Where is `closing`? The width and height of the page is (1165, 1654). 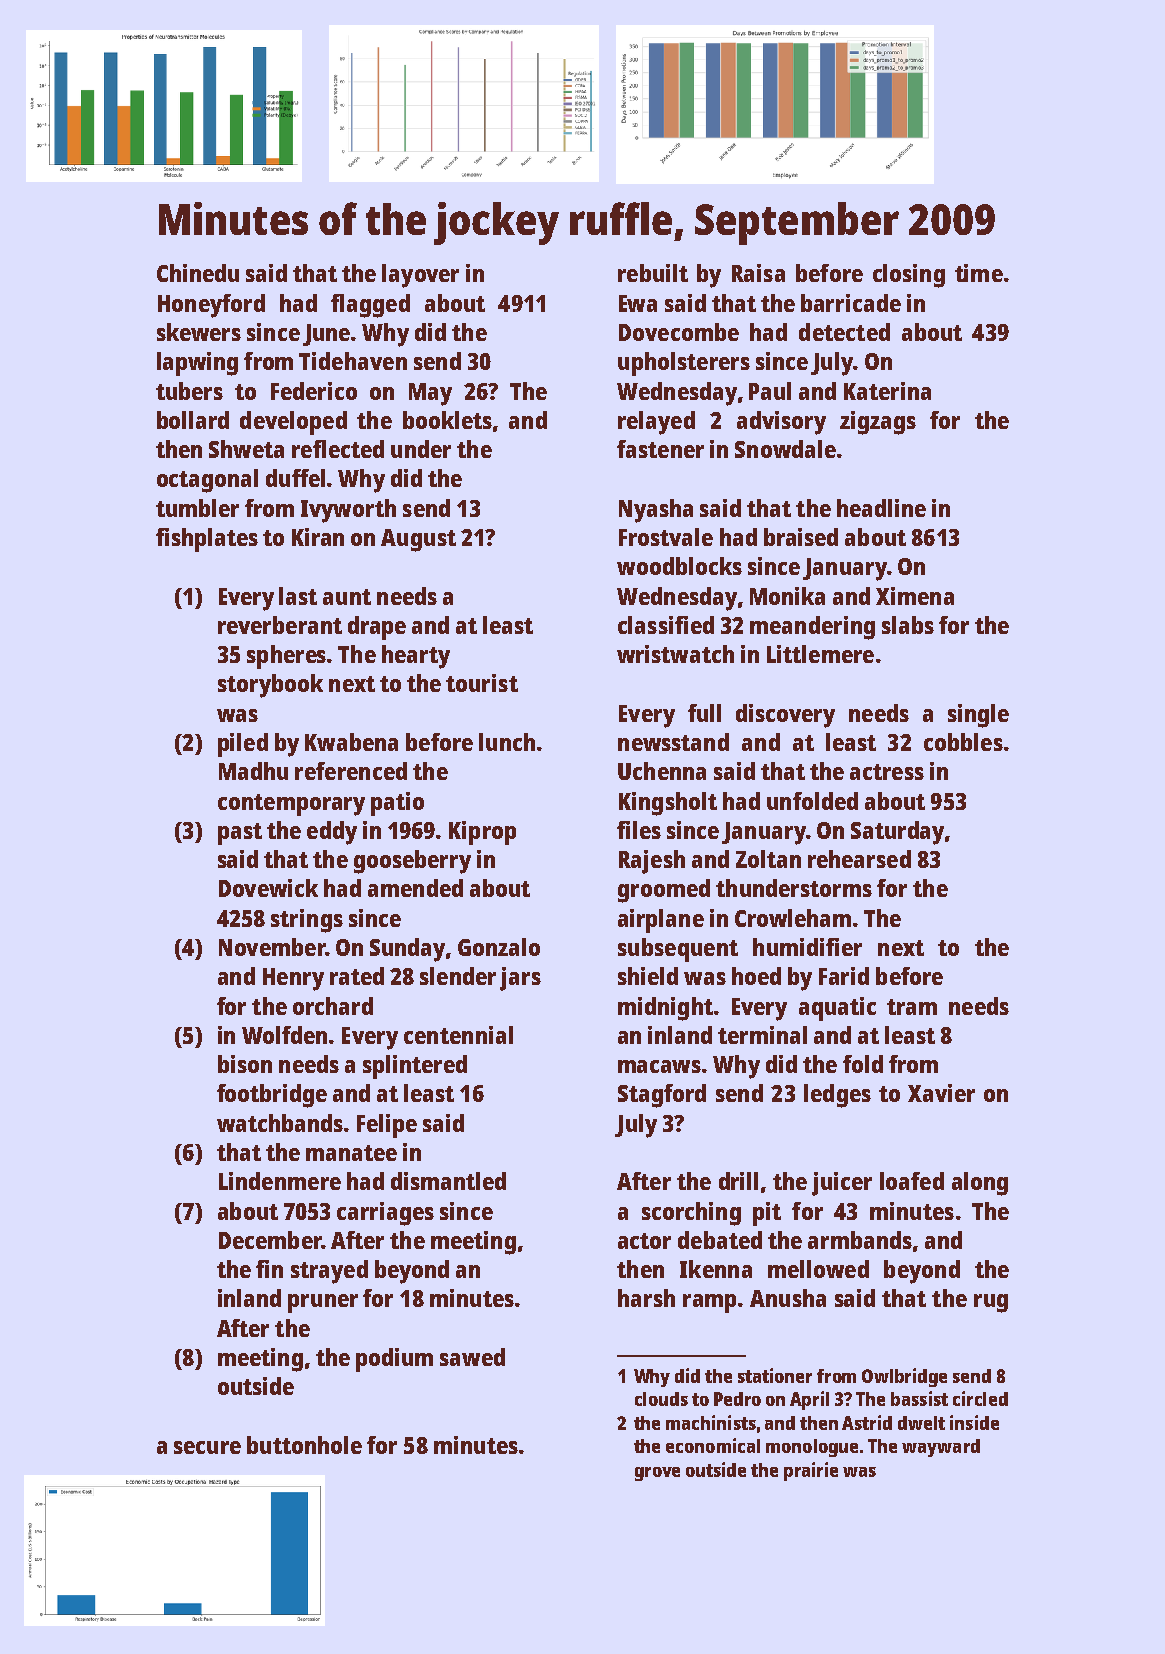
closing is located at coordinates (909, 276).
